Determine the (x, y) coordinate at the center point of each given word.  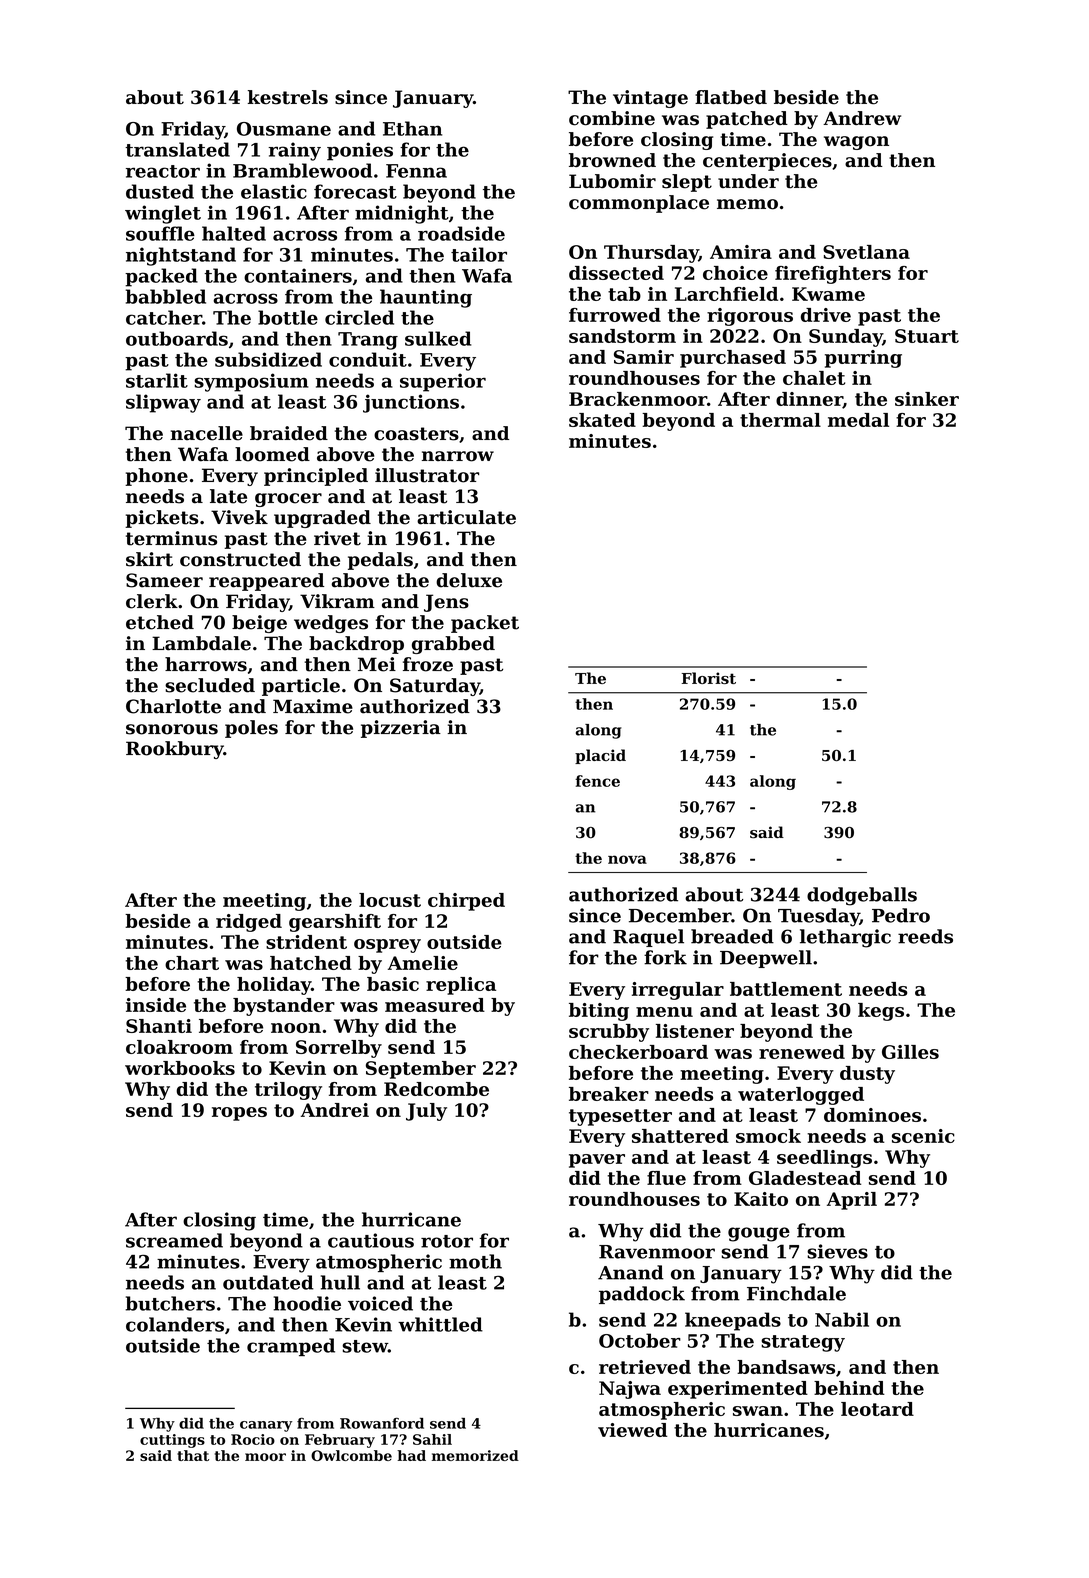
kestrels (288, 97)
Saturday (435, 687)
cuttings (172, 1441)
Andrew (862, 118)
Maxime (313, 706)
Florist (709, 678)
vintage (650, 99)
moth (475, 1261)
